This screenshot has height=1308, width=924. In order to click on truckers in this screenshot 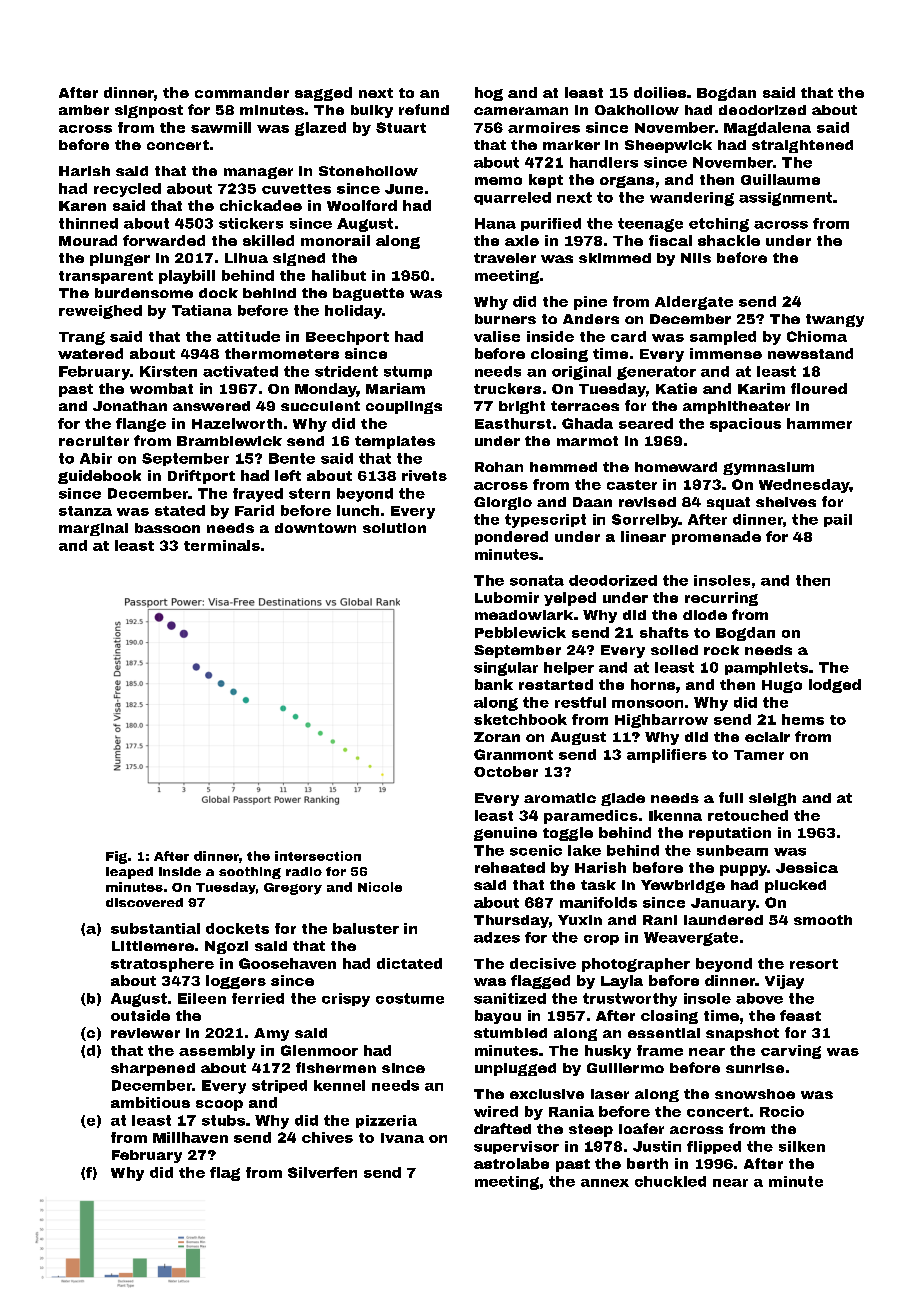, I will do `click(507, 388)`.
